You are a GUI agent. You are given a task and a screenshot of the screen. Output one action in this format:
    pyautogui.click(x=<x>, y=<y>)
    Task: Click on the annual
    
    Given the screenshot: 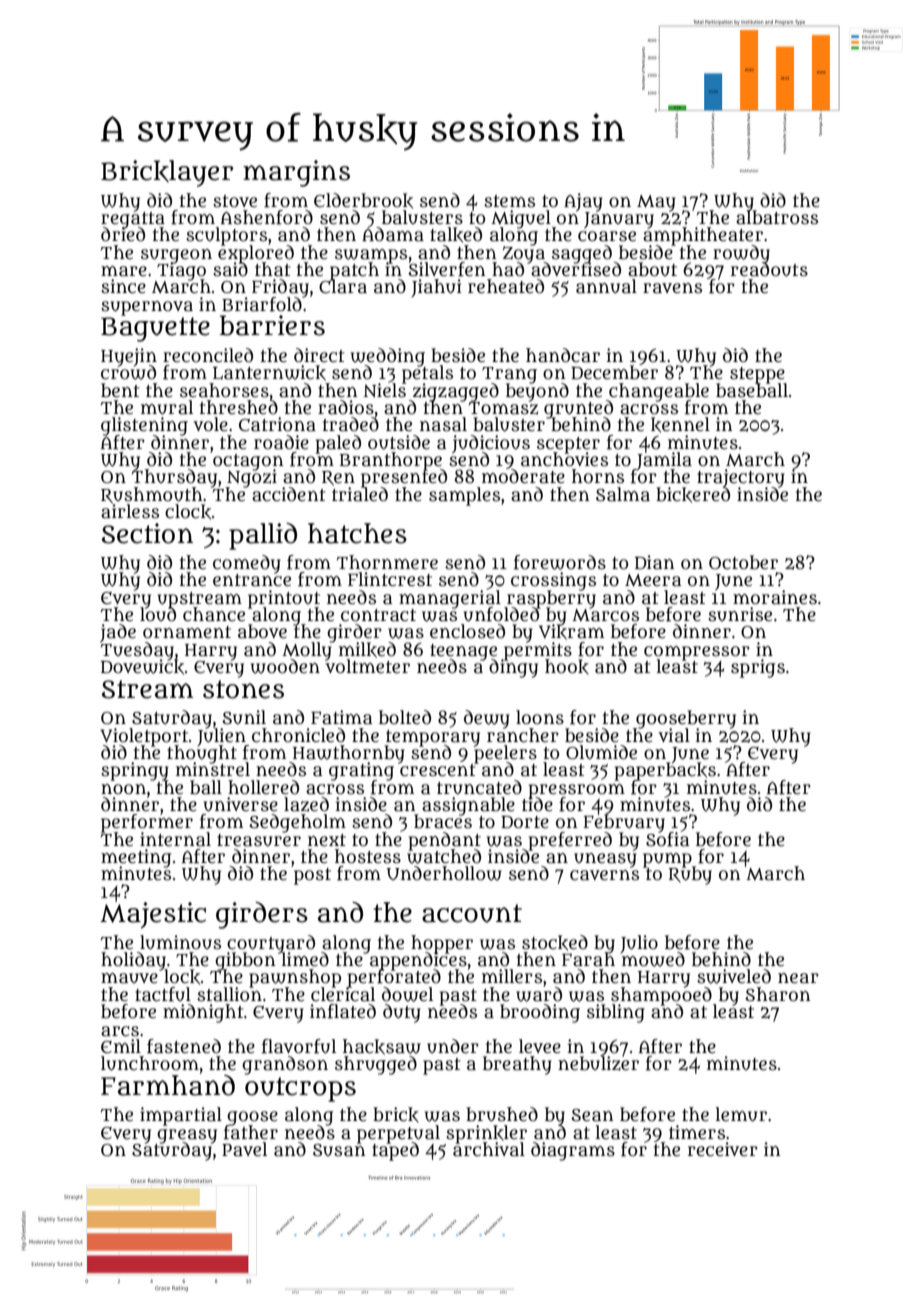 What is the action you would take?
    pyautogui.click(x=606, y=286)
